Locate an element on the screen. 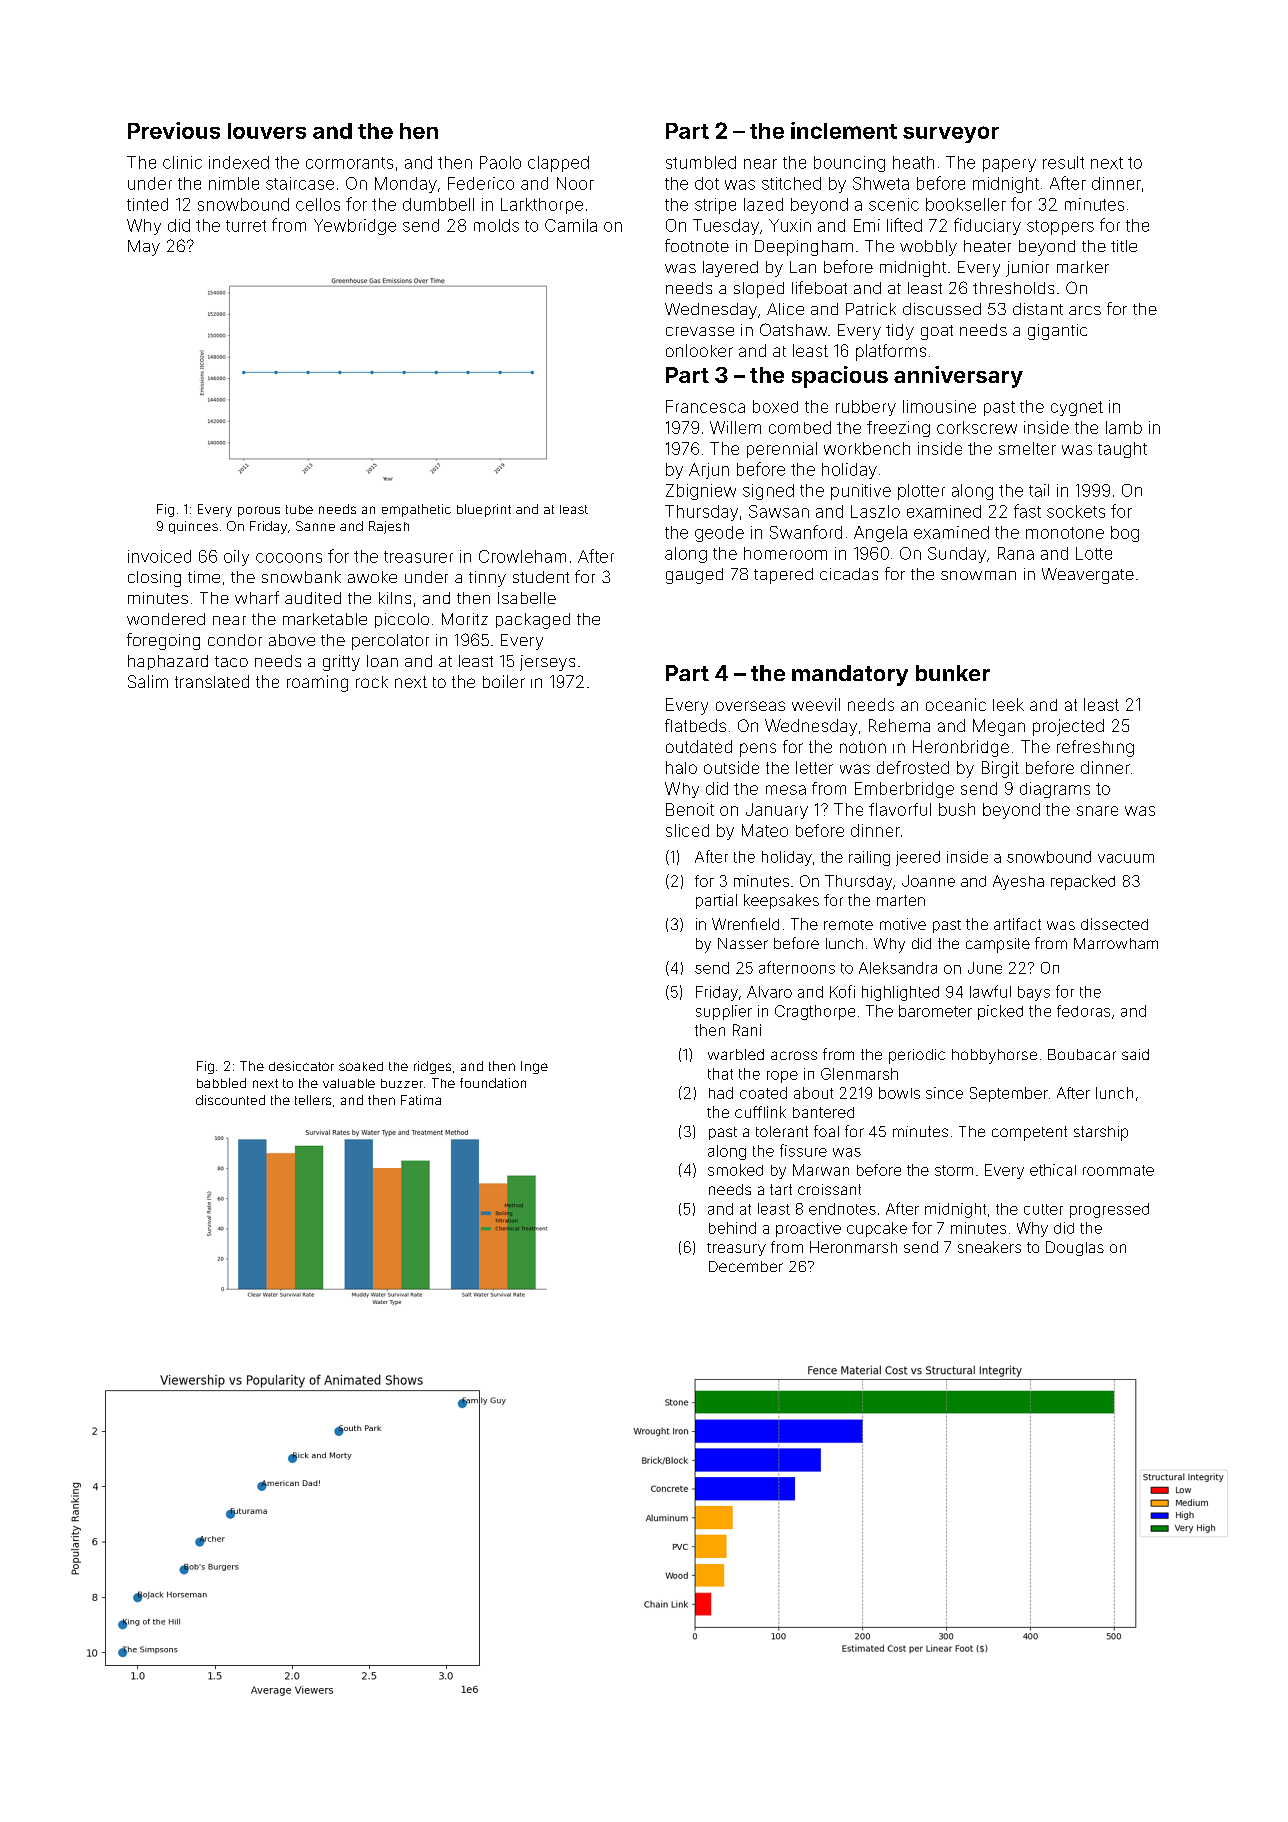 The height and width of the screenshot is (1822, 1288). supplier is located at coordinates (724, 1012).
